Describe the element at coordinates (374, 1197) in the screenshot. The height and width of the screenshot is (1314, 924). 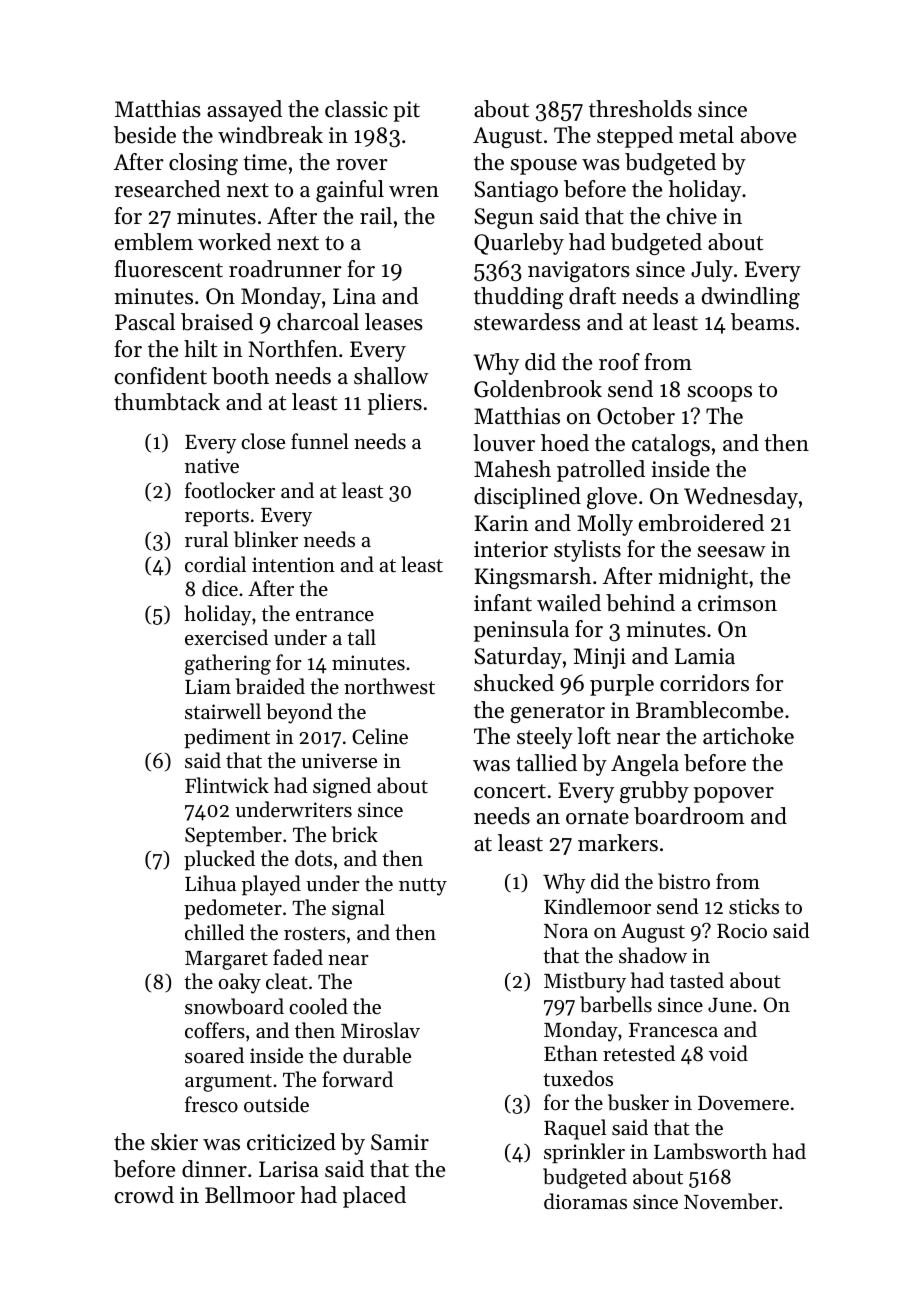
I see `placed` at that location.
